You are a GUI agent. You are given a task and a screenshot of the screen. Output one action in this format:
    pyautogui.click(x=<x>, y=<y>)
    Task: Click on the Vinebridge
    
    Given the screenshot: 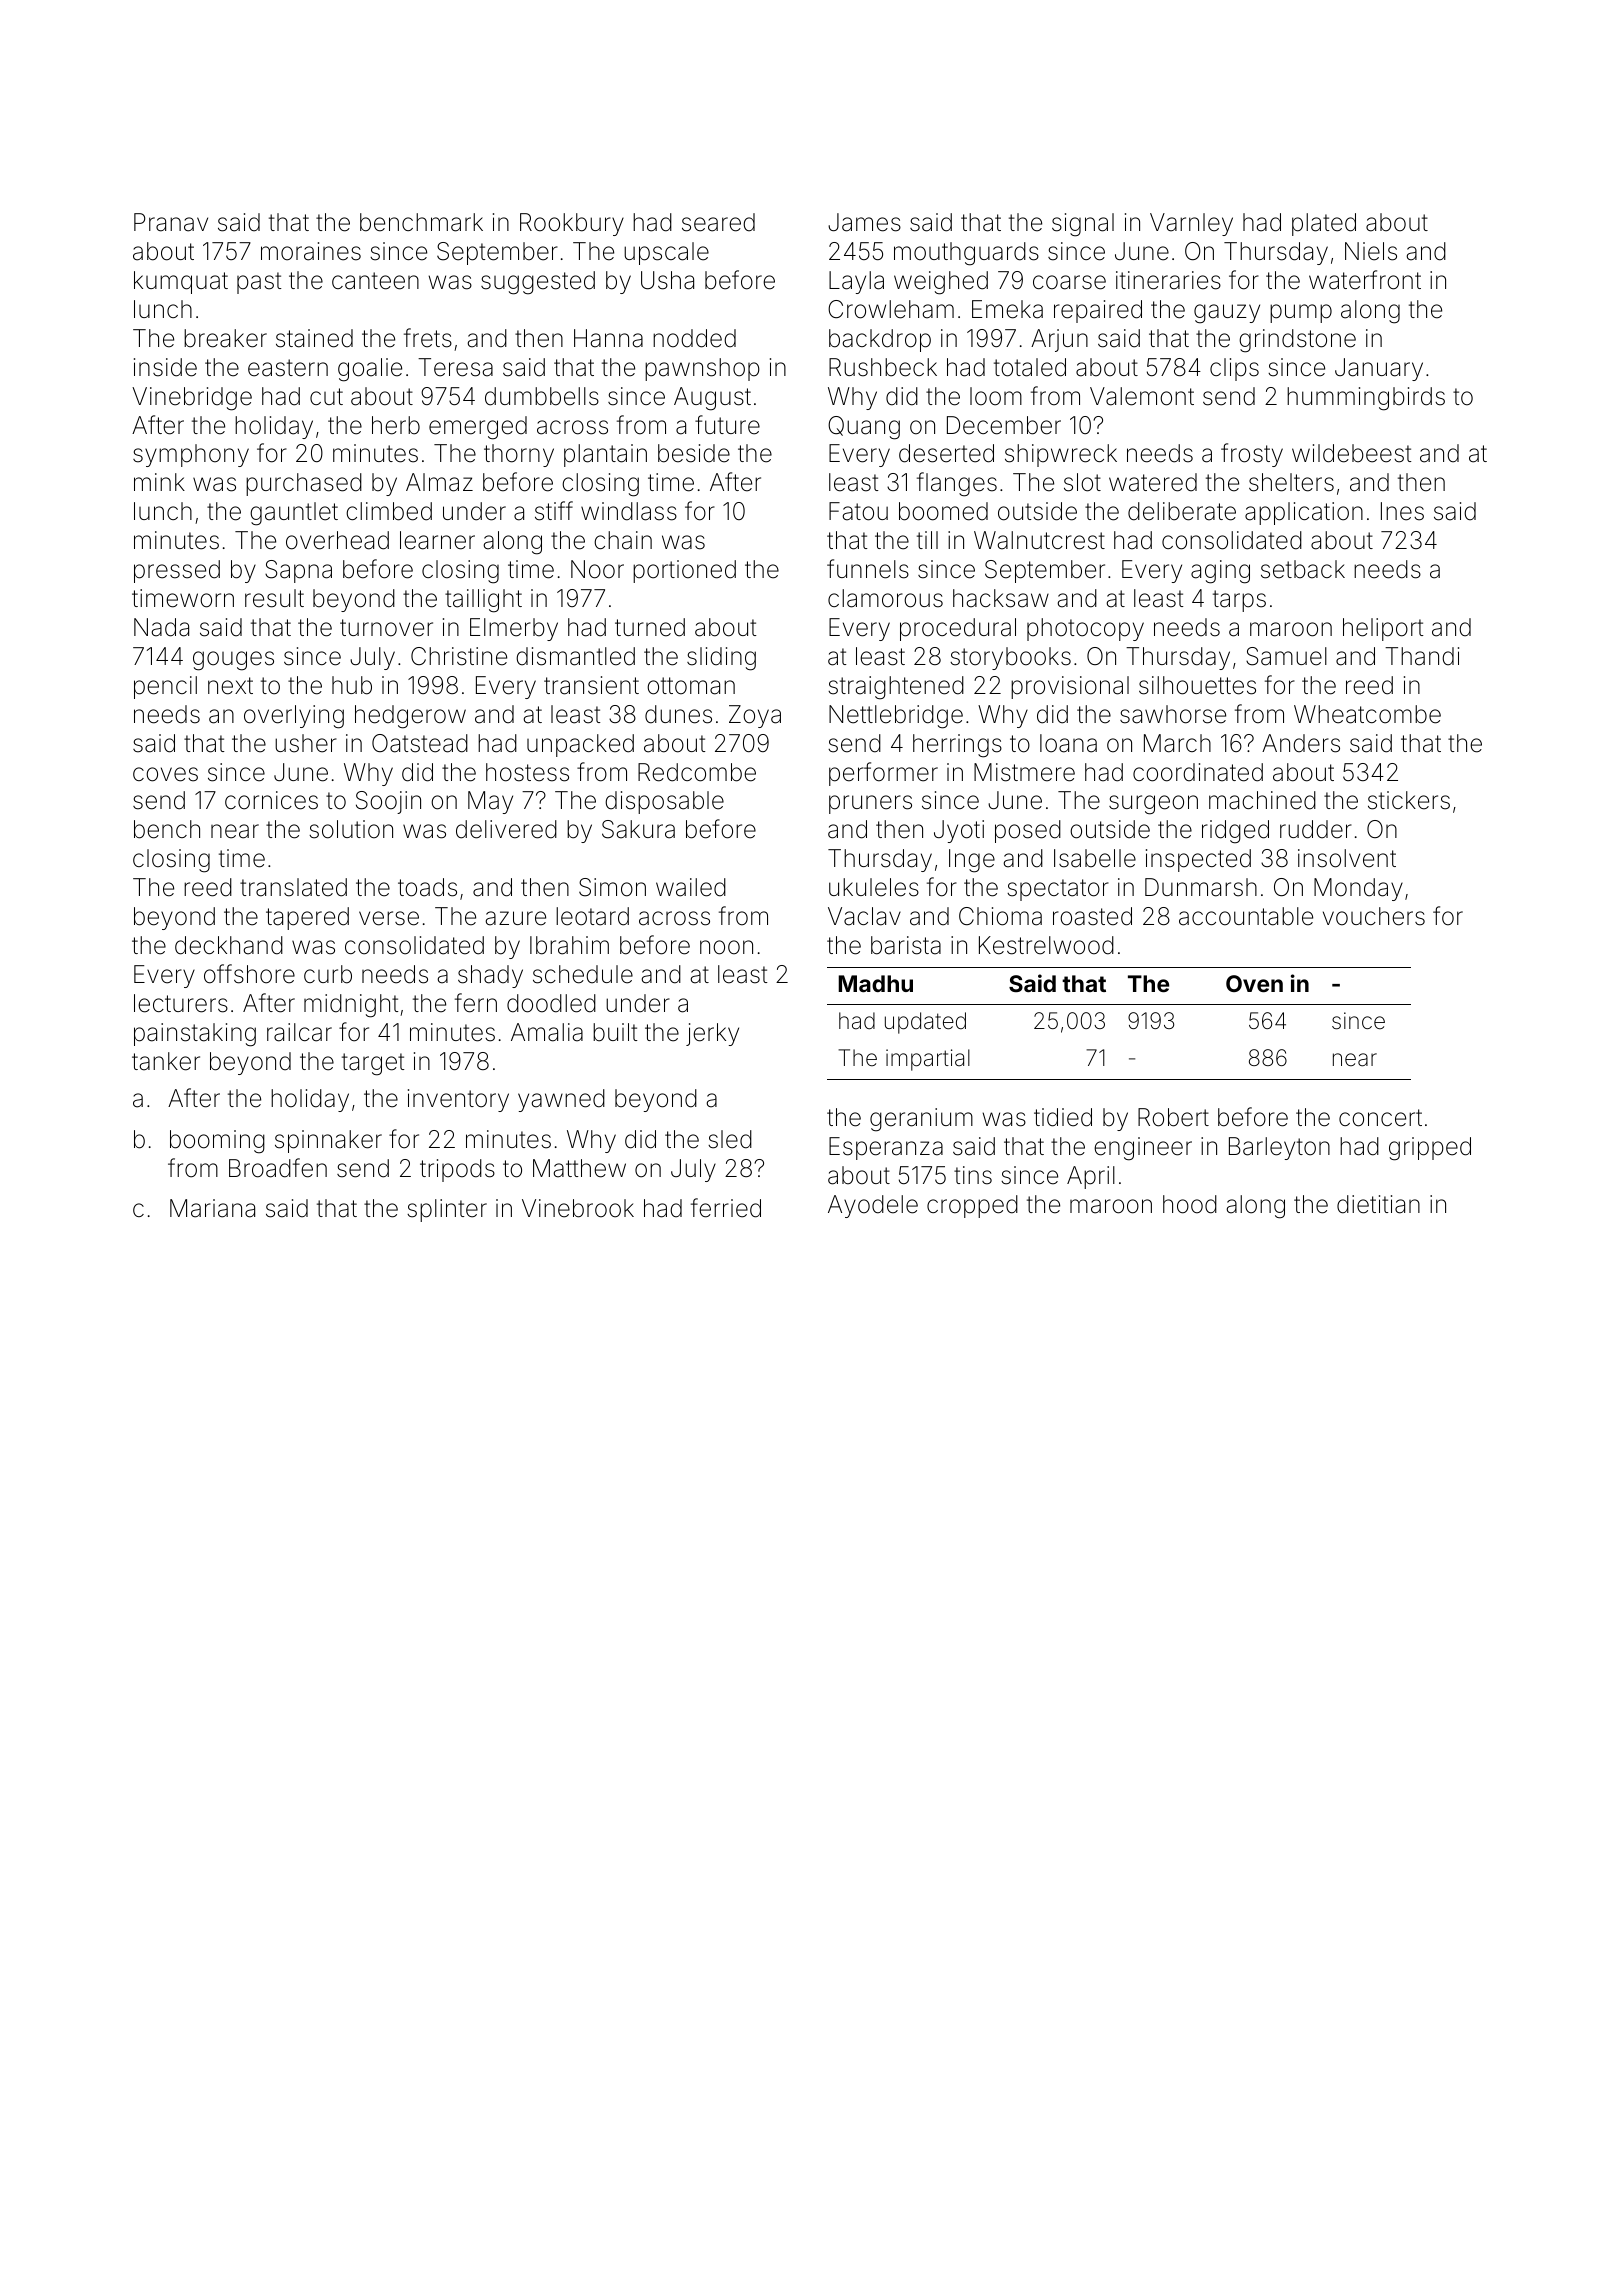 What is the action you would take?
    pyautogui.click(x=192, y=399)
